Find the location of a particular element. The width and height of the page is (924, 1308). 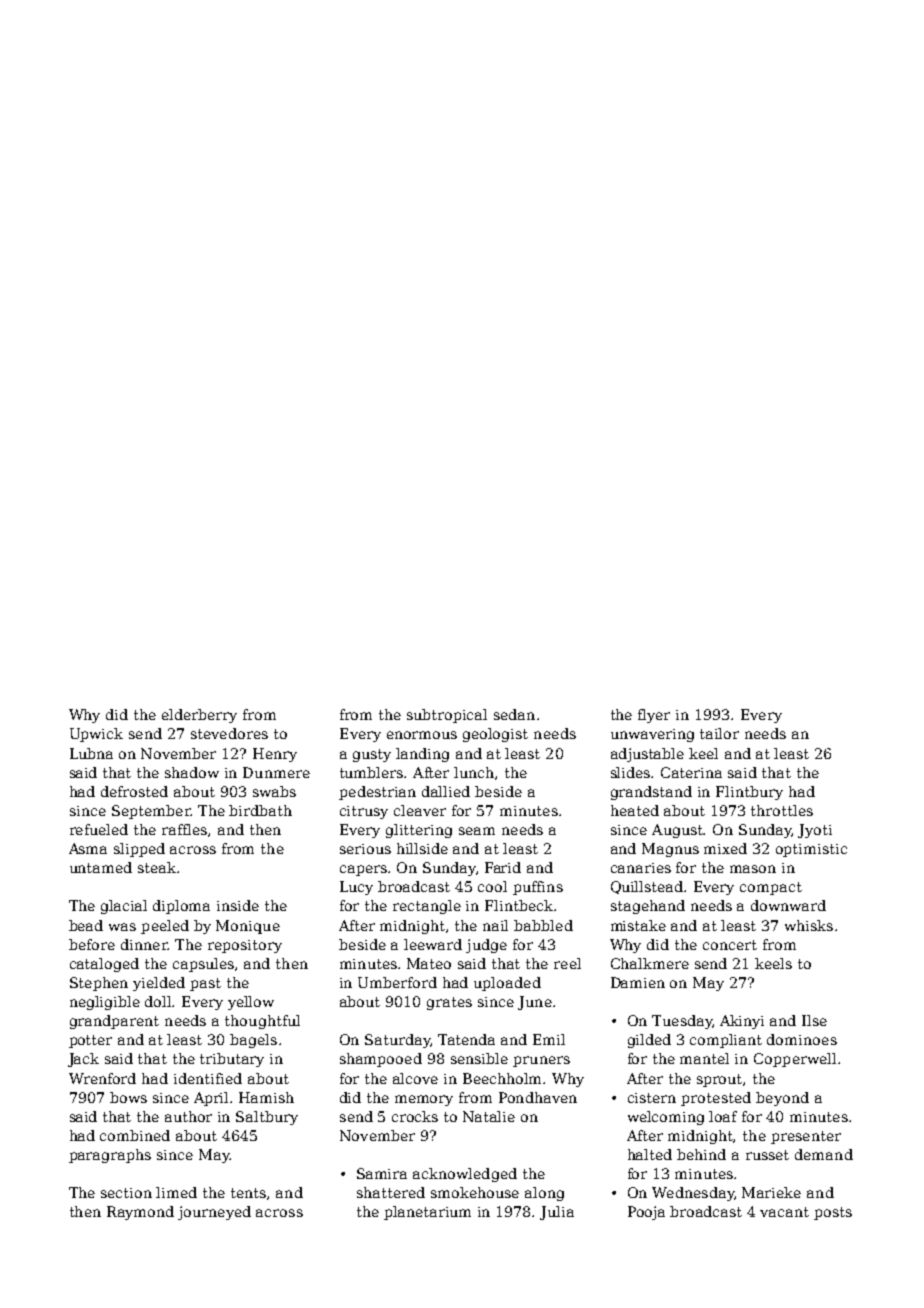

Chalkmere is located at coordinates (650, 963).
